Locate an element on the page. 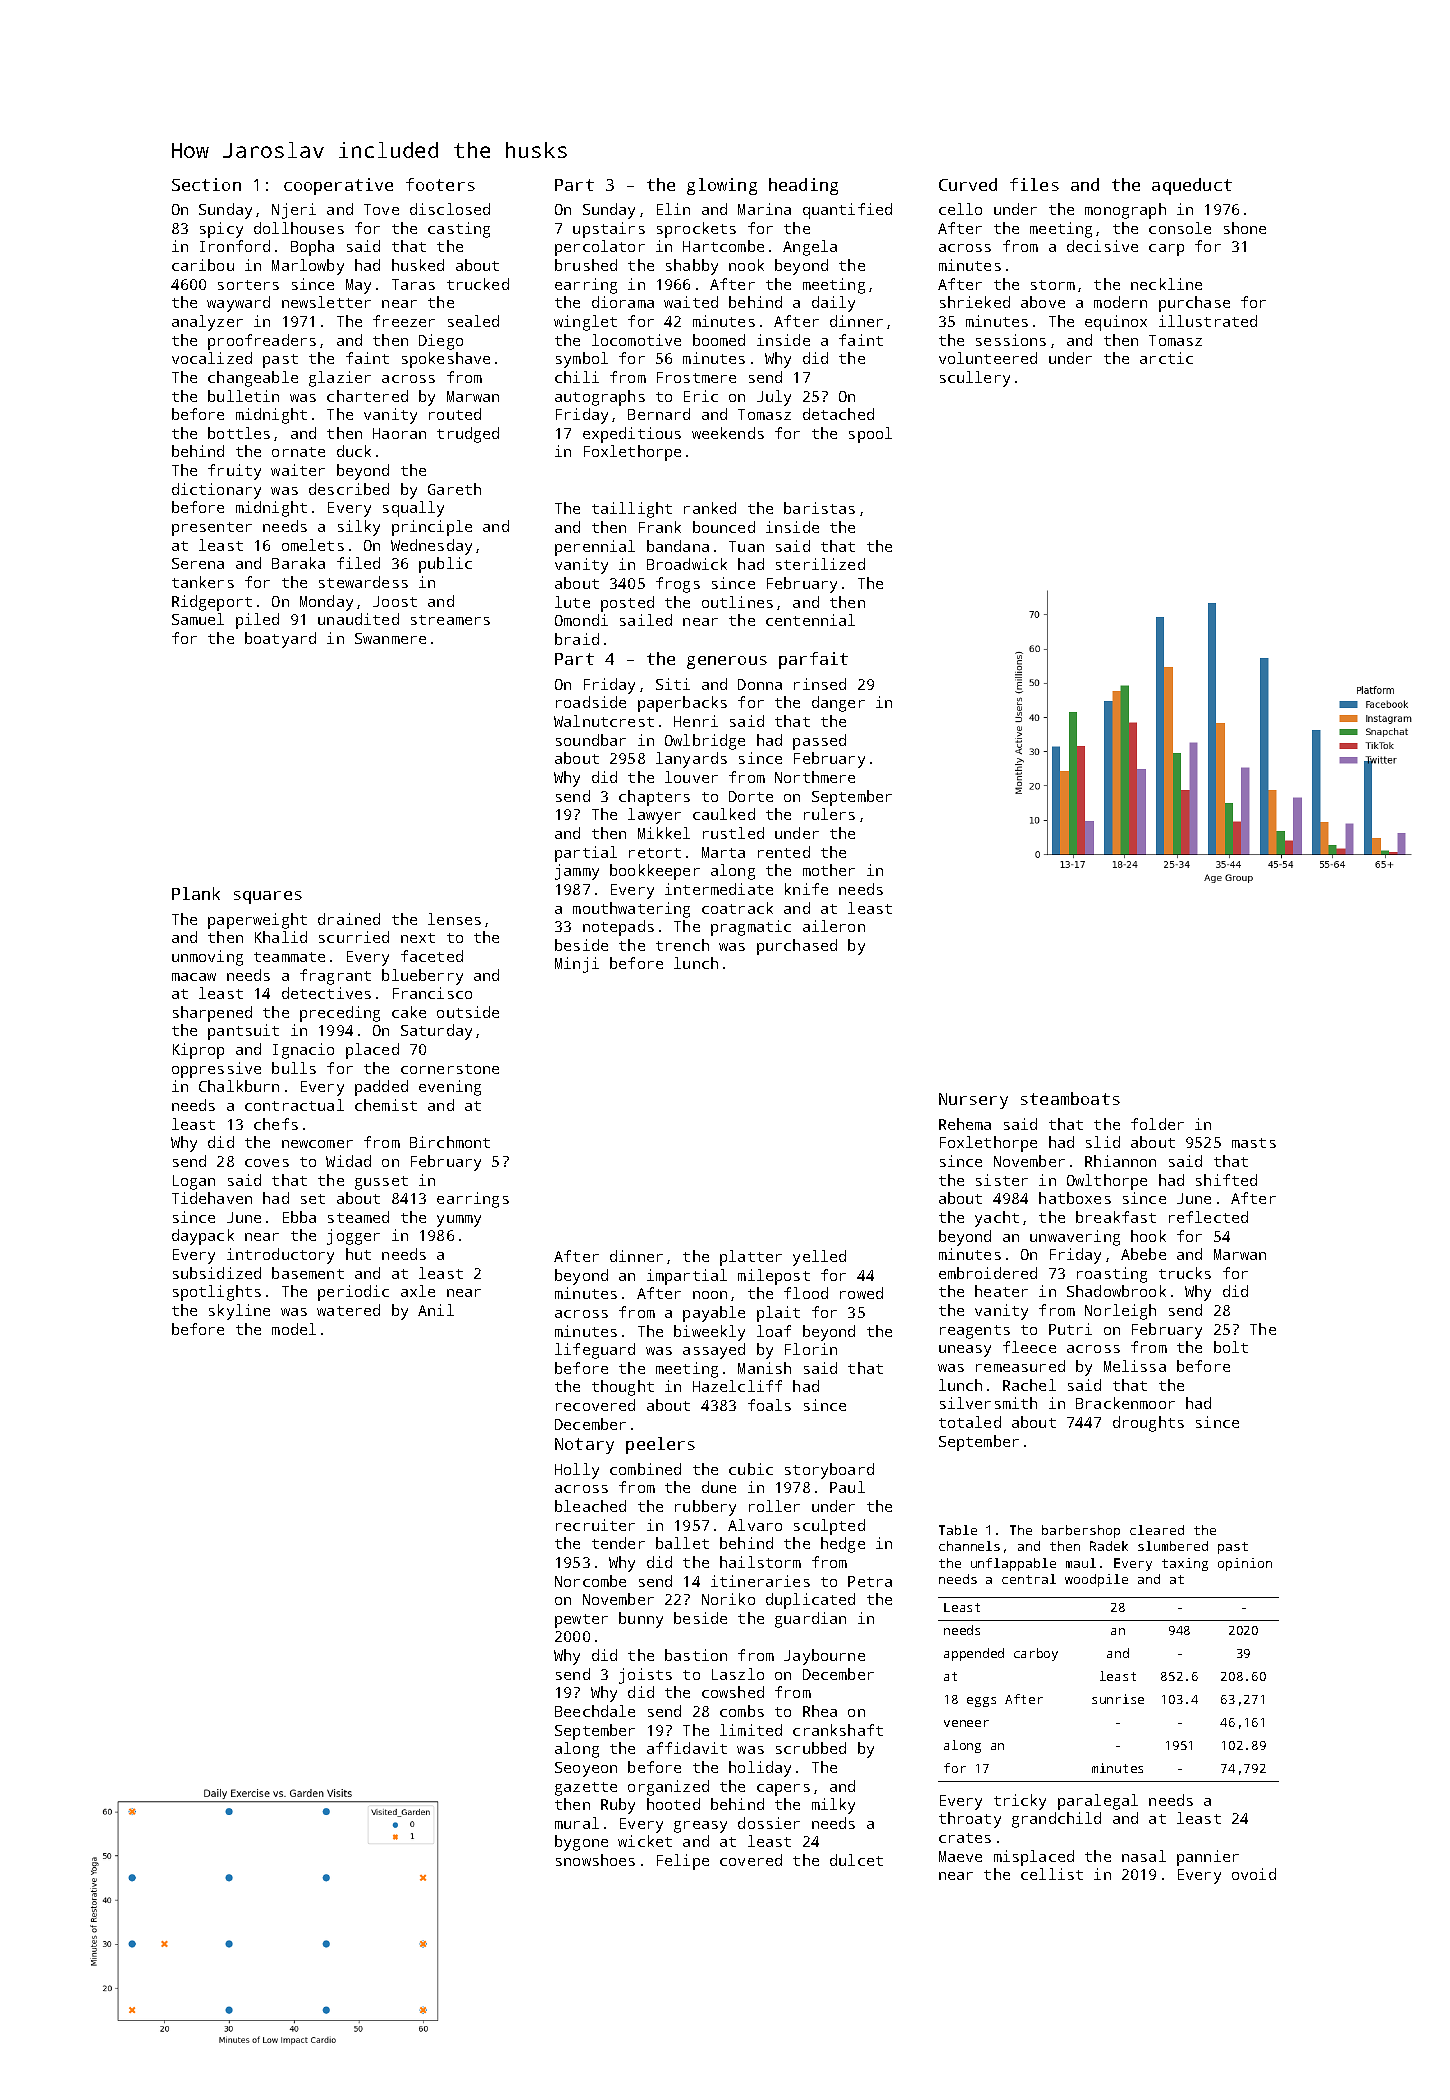  analyzer is located at coordinates (207, 323).
